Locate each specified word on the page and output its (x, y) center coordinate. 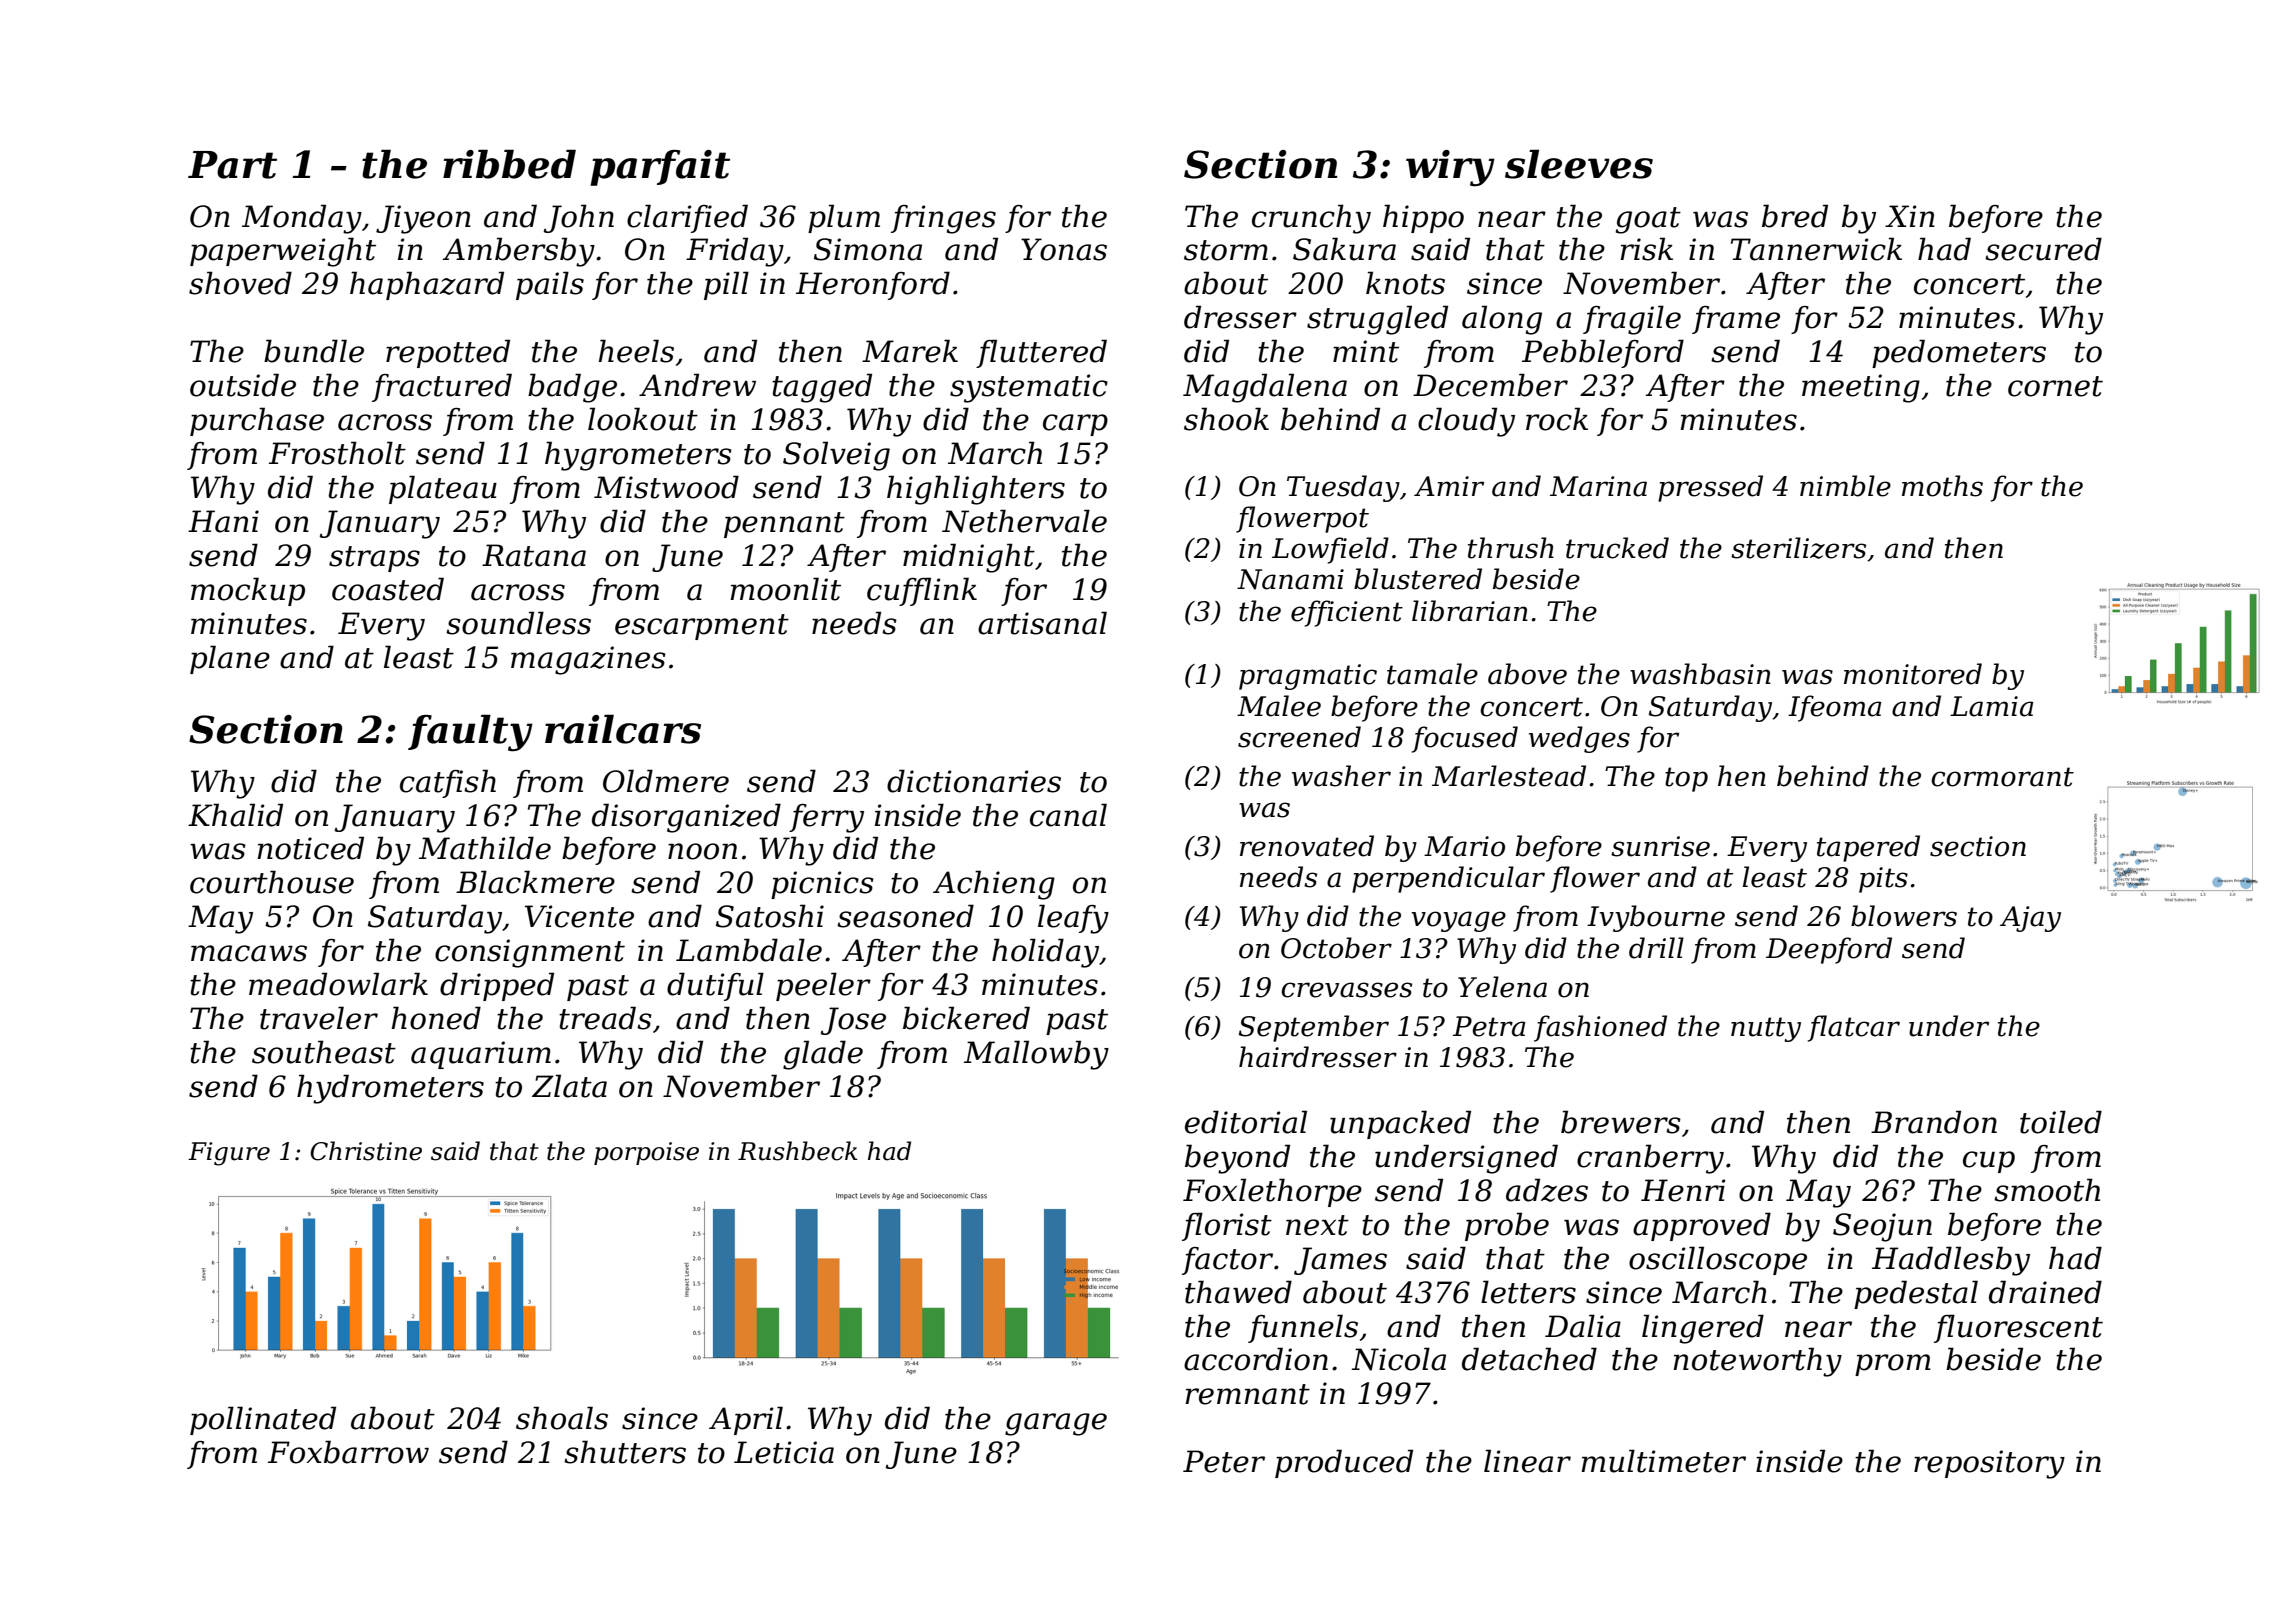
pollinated (263, 1420)
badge (572, 388)
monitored (1913, 674)
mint (1366, 351)
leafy (1073, 919)
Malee (1279, 706)
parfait (660, 168)
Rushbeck (798, 1151)
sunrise (1660, 846)
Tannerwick (1816, 249)
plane (230, 659)
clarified (687, 218)
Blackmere (535, 882)
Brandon (1934, 1122)
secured (2043, 249)
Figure (229, 1154)
